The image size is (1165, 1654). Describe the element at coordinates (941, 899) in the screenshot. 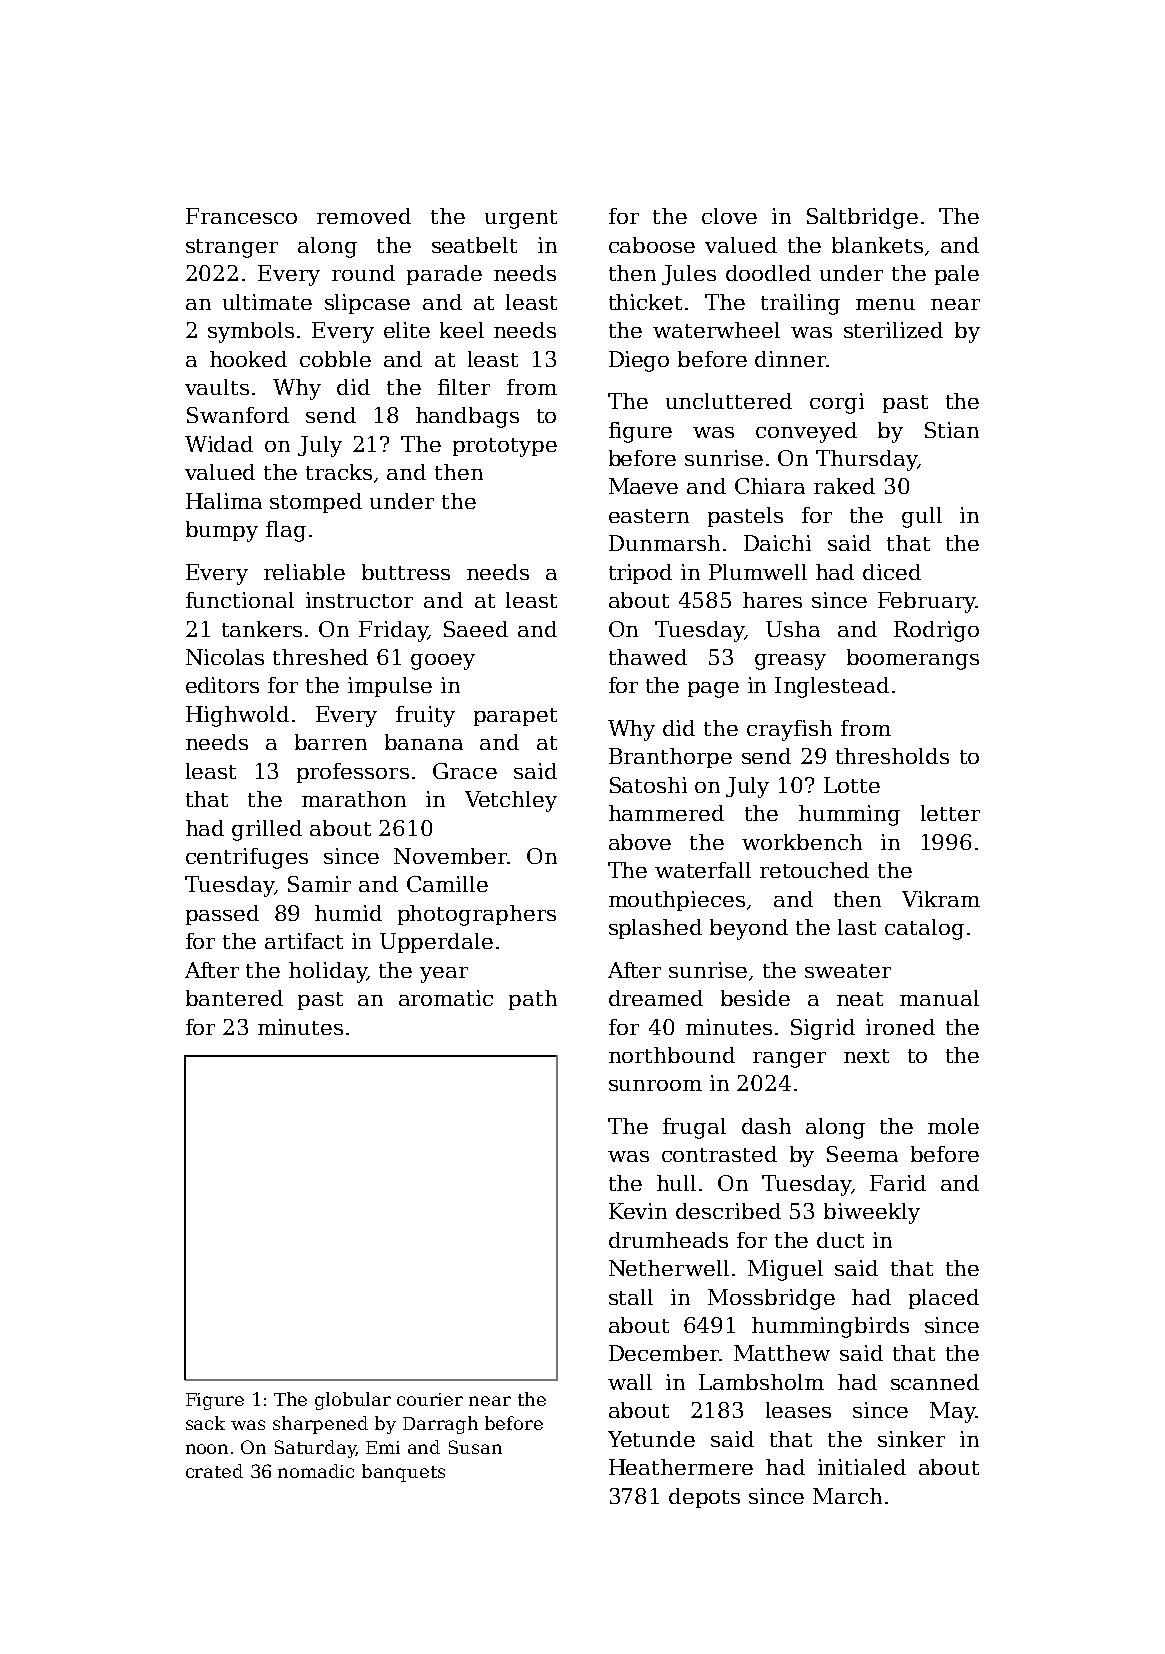

I see `Vikram` at that location.
